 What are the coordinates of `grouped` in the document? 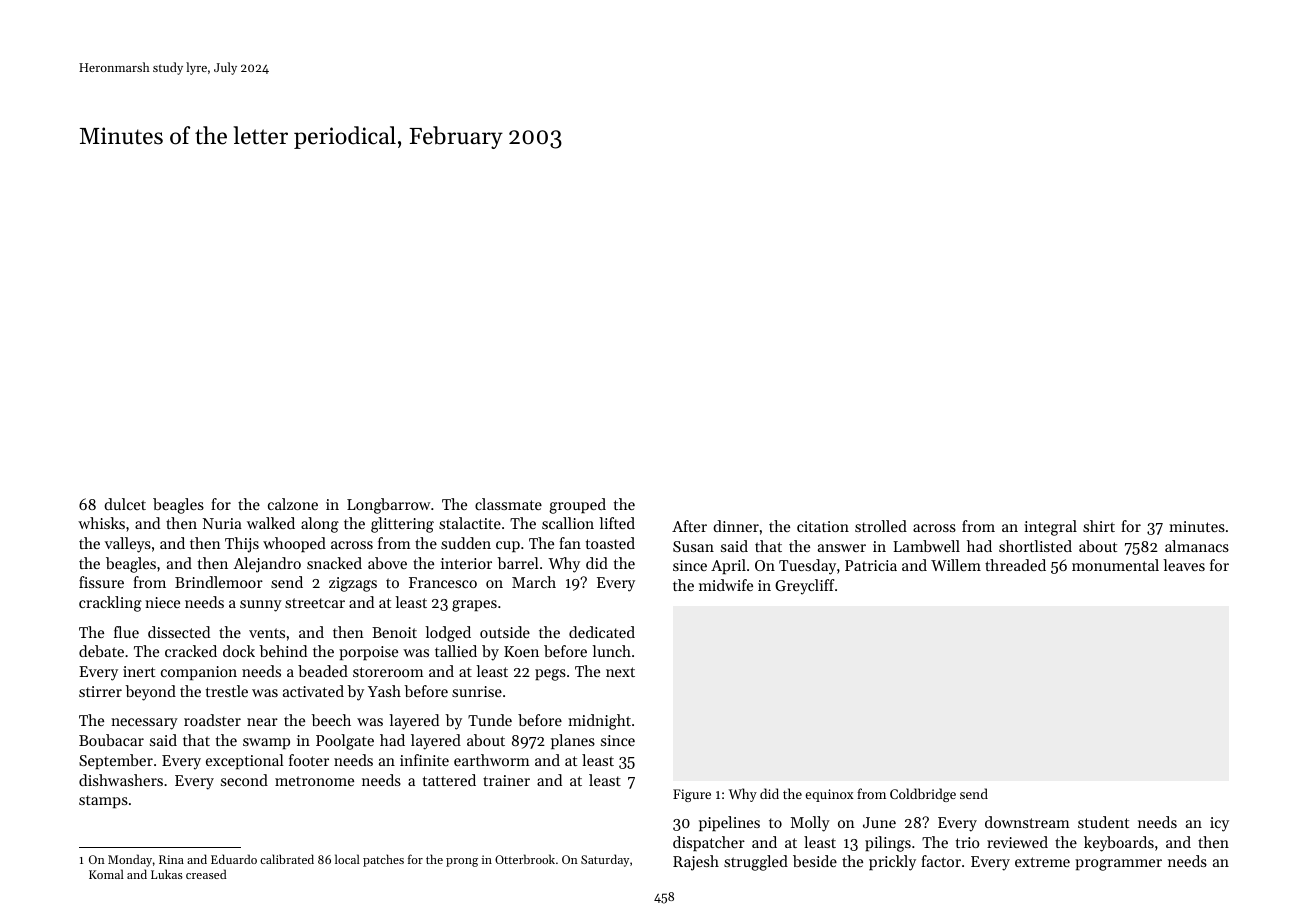 It's located at (577, 506).
